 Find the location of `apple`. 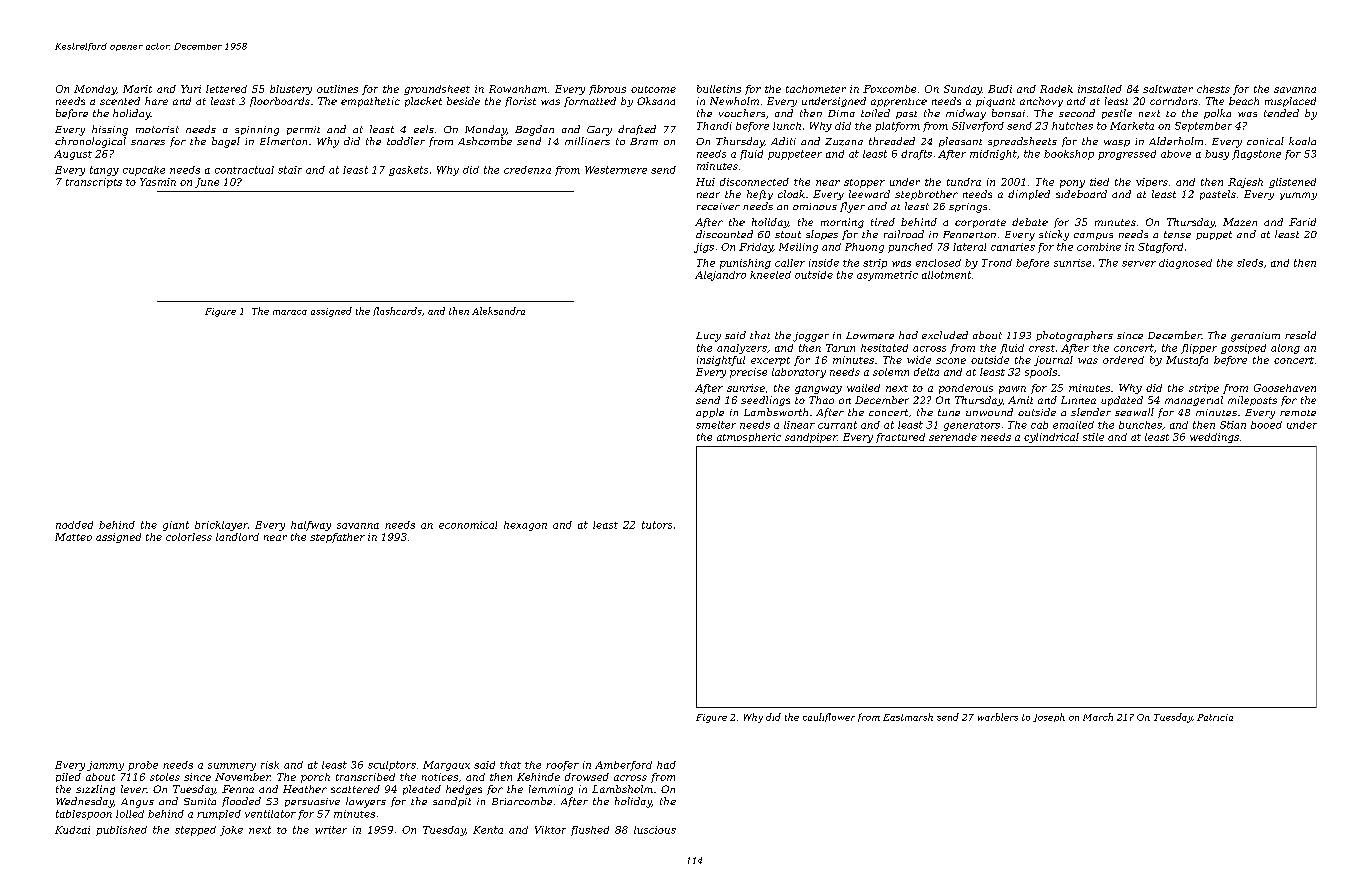

apple is located at coordinates (710, 413).
